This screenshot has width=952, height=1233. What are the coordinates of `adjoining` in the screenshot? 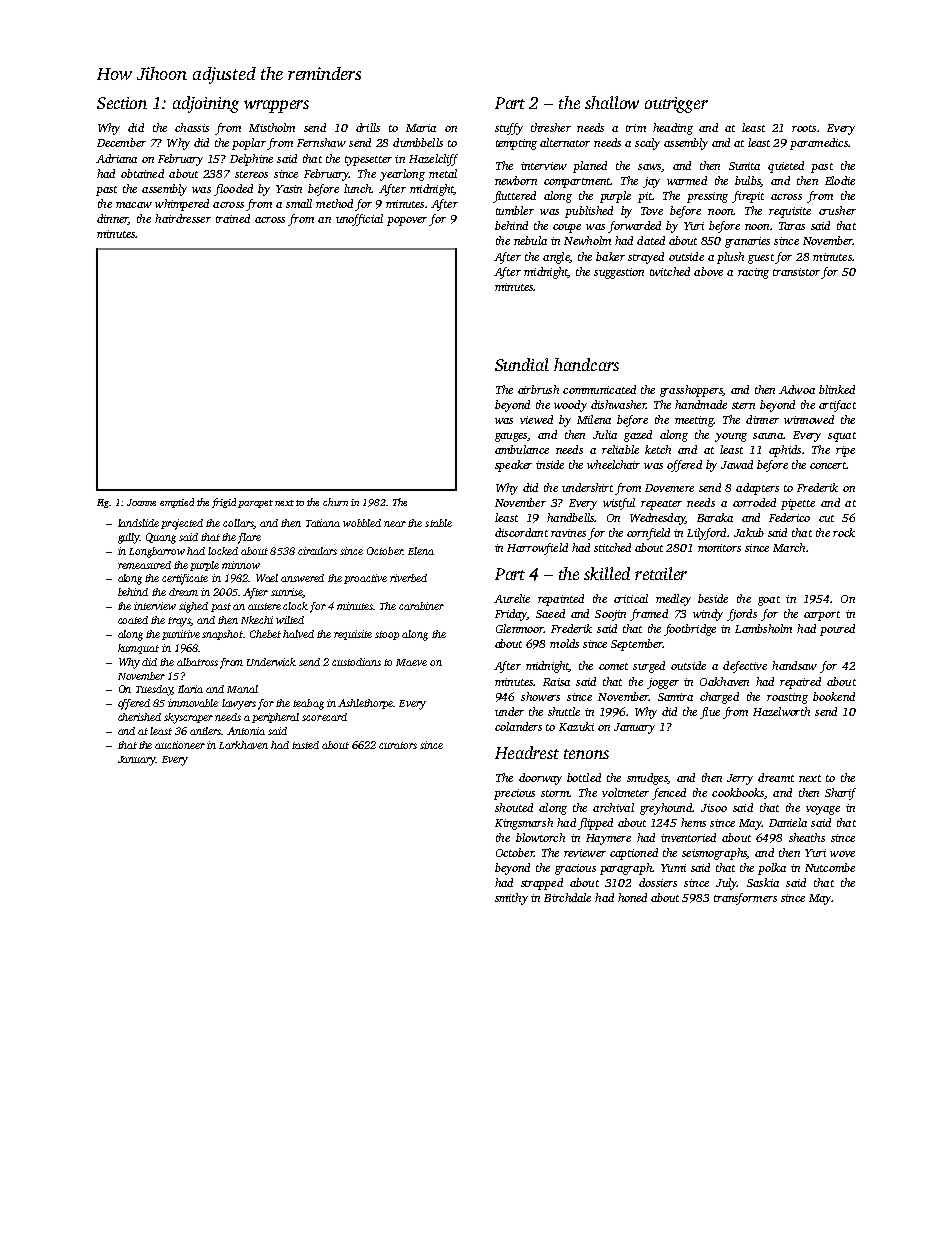 It's located at (206, 104).
